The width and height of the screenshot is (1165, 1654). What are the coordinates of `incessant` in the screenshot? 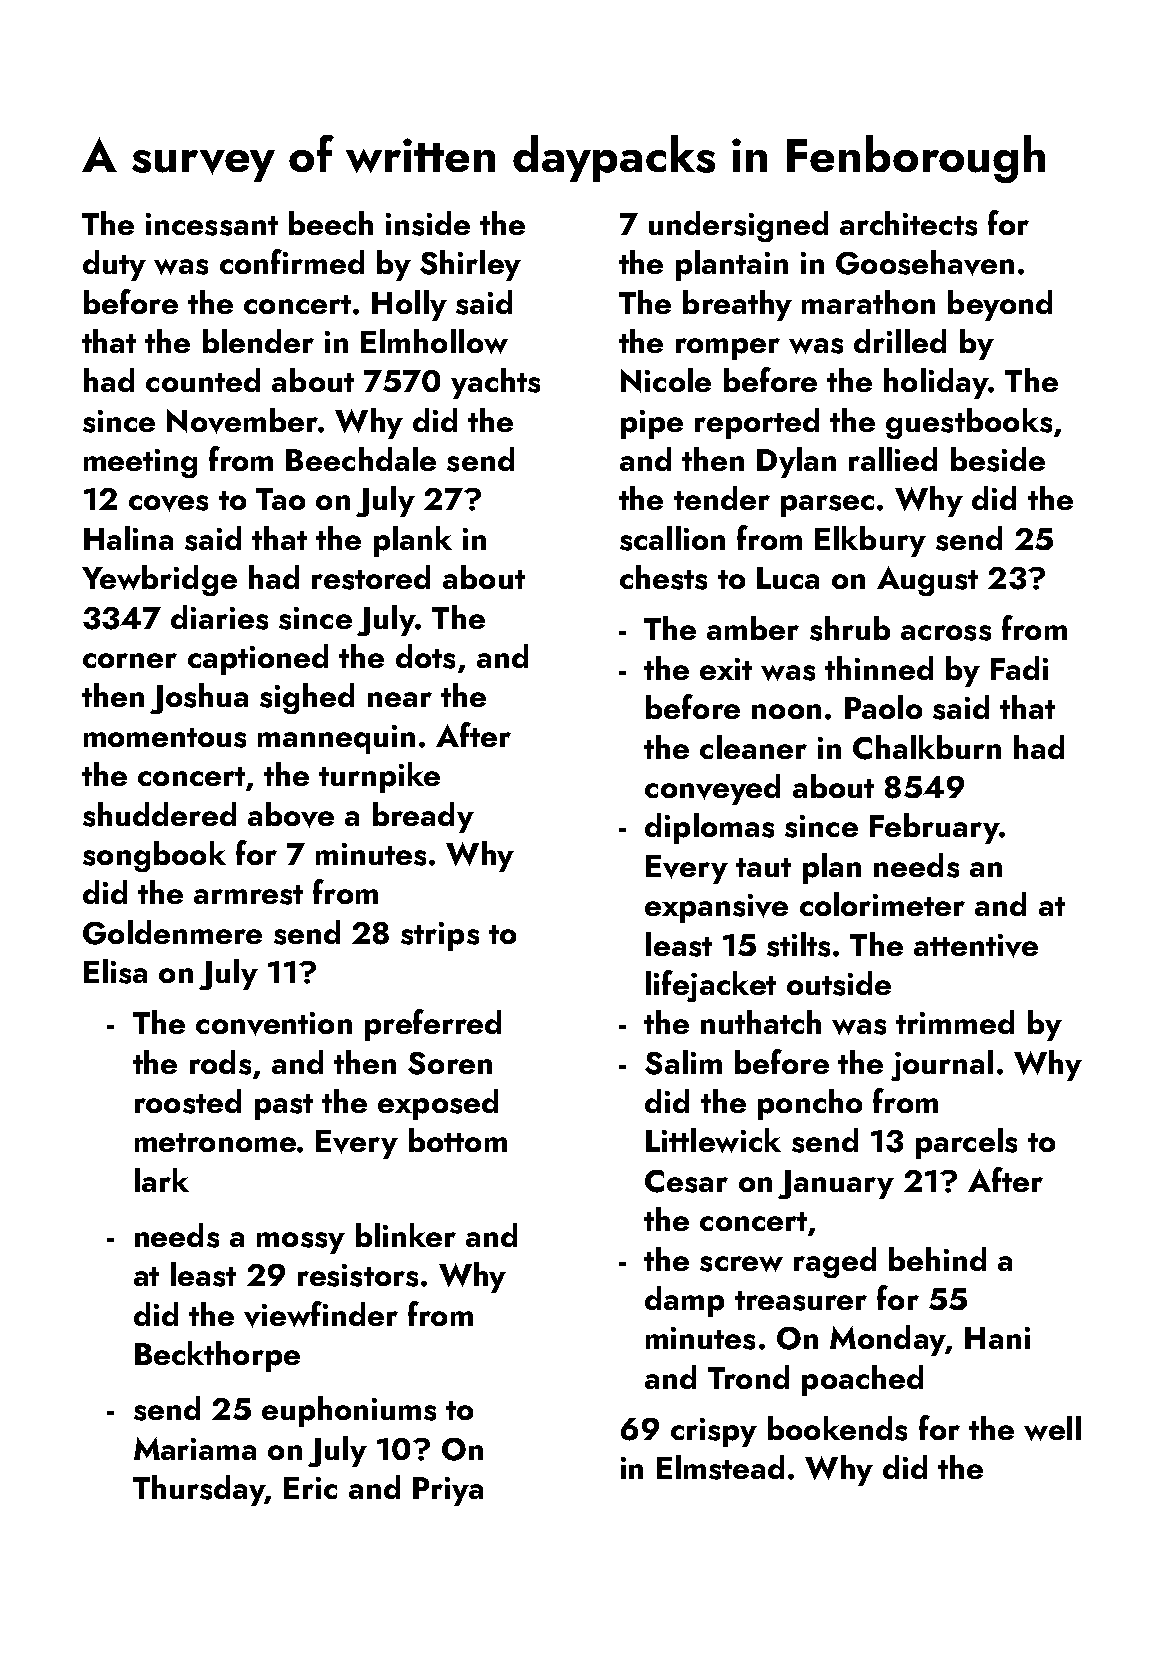 It's located at (212, 224).
